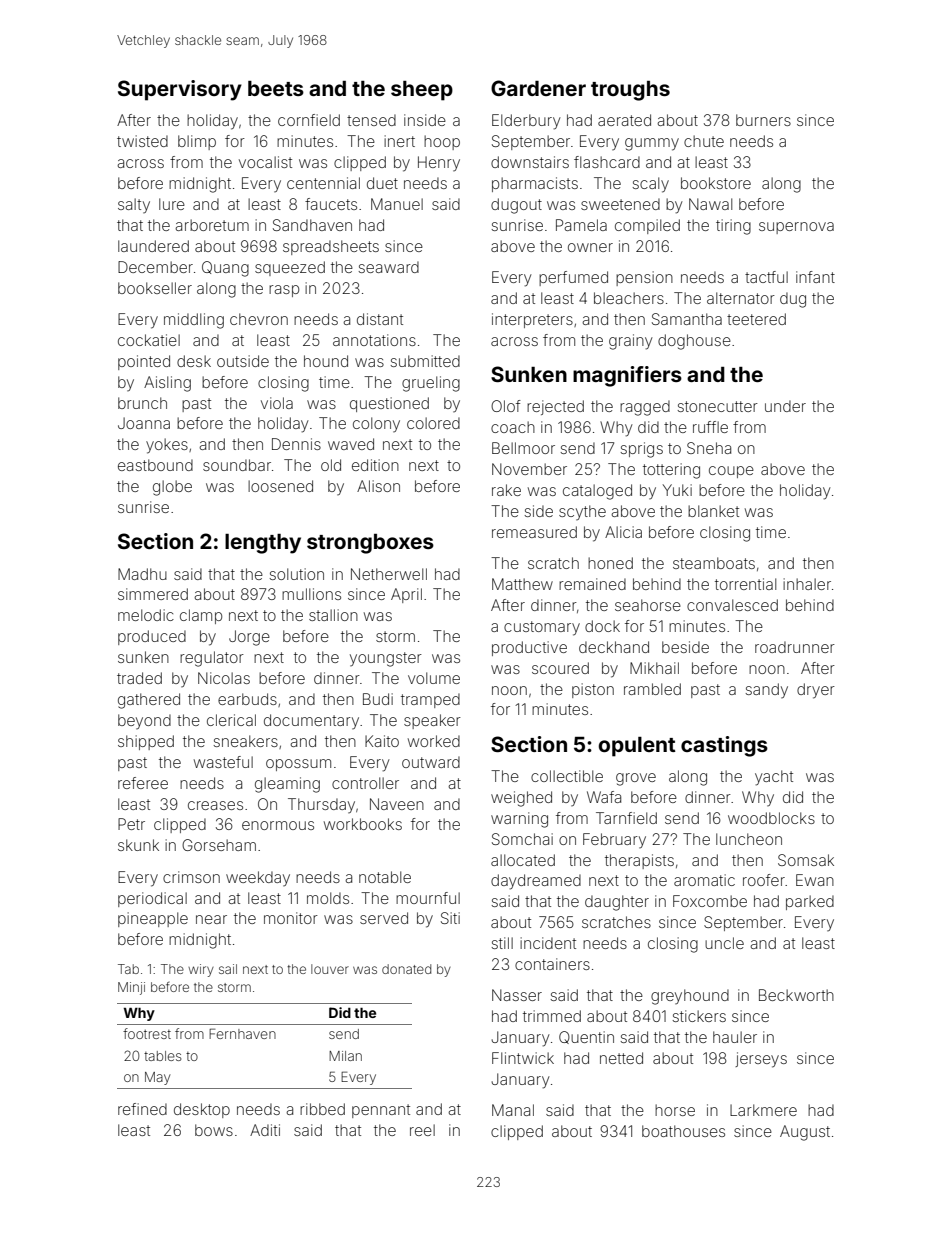 This image has width=952, height=1233. I want to click on wiry, so click(201, 970).
